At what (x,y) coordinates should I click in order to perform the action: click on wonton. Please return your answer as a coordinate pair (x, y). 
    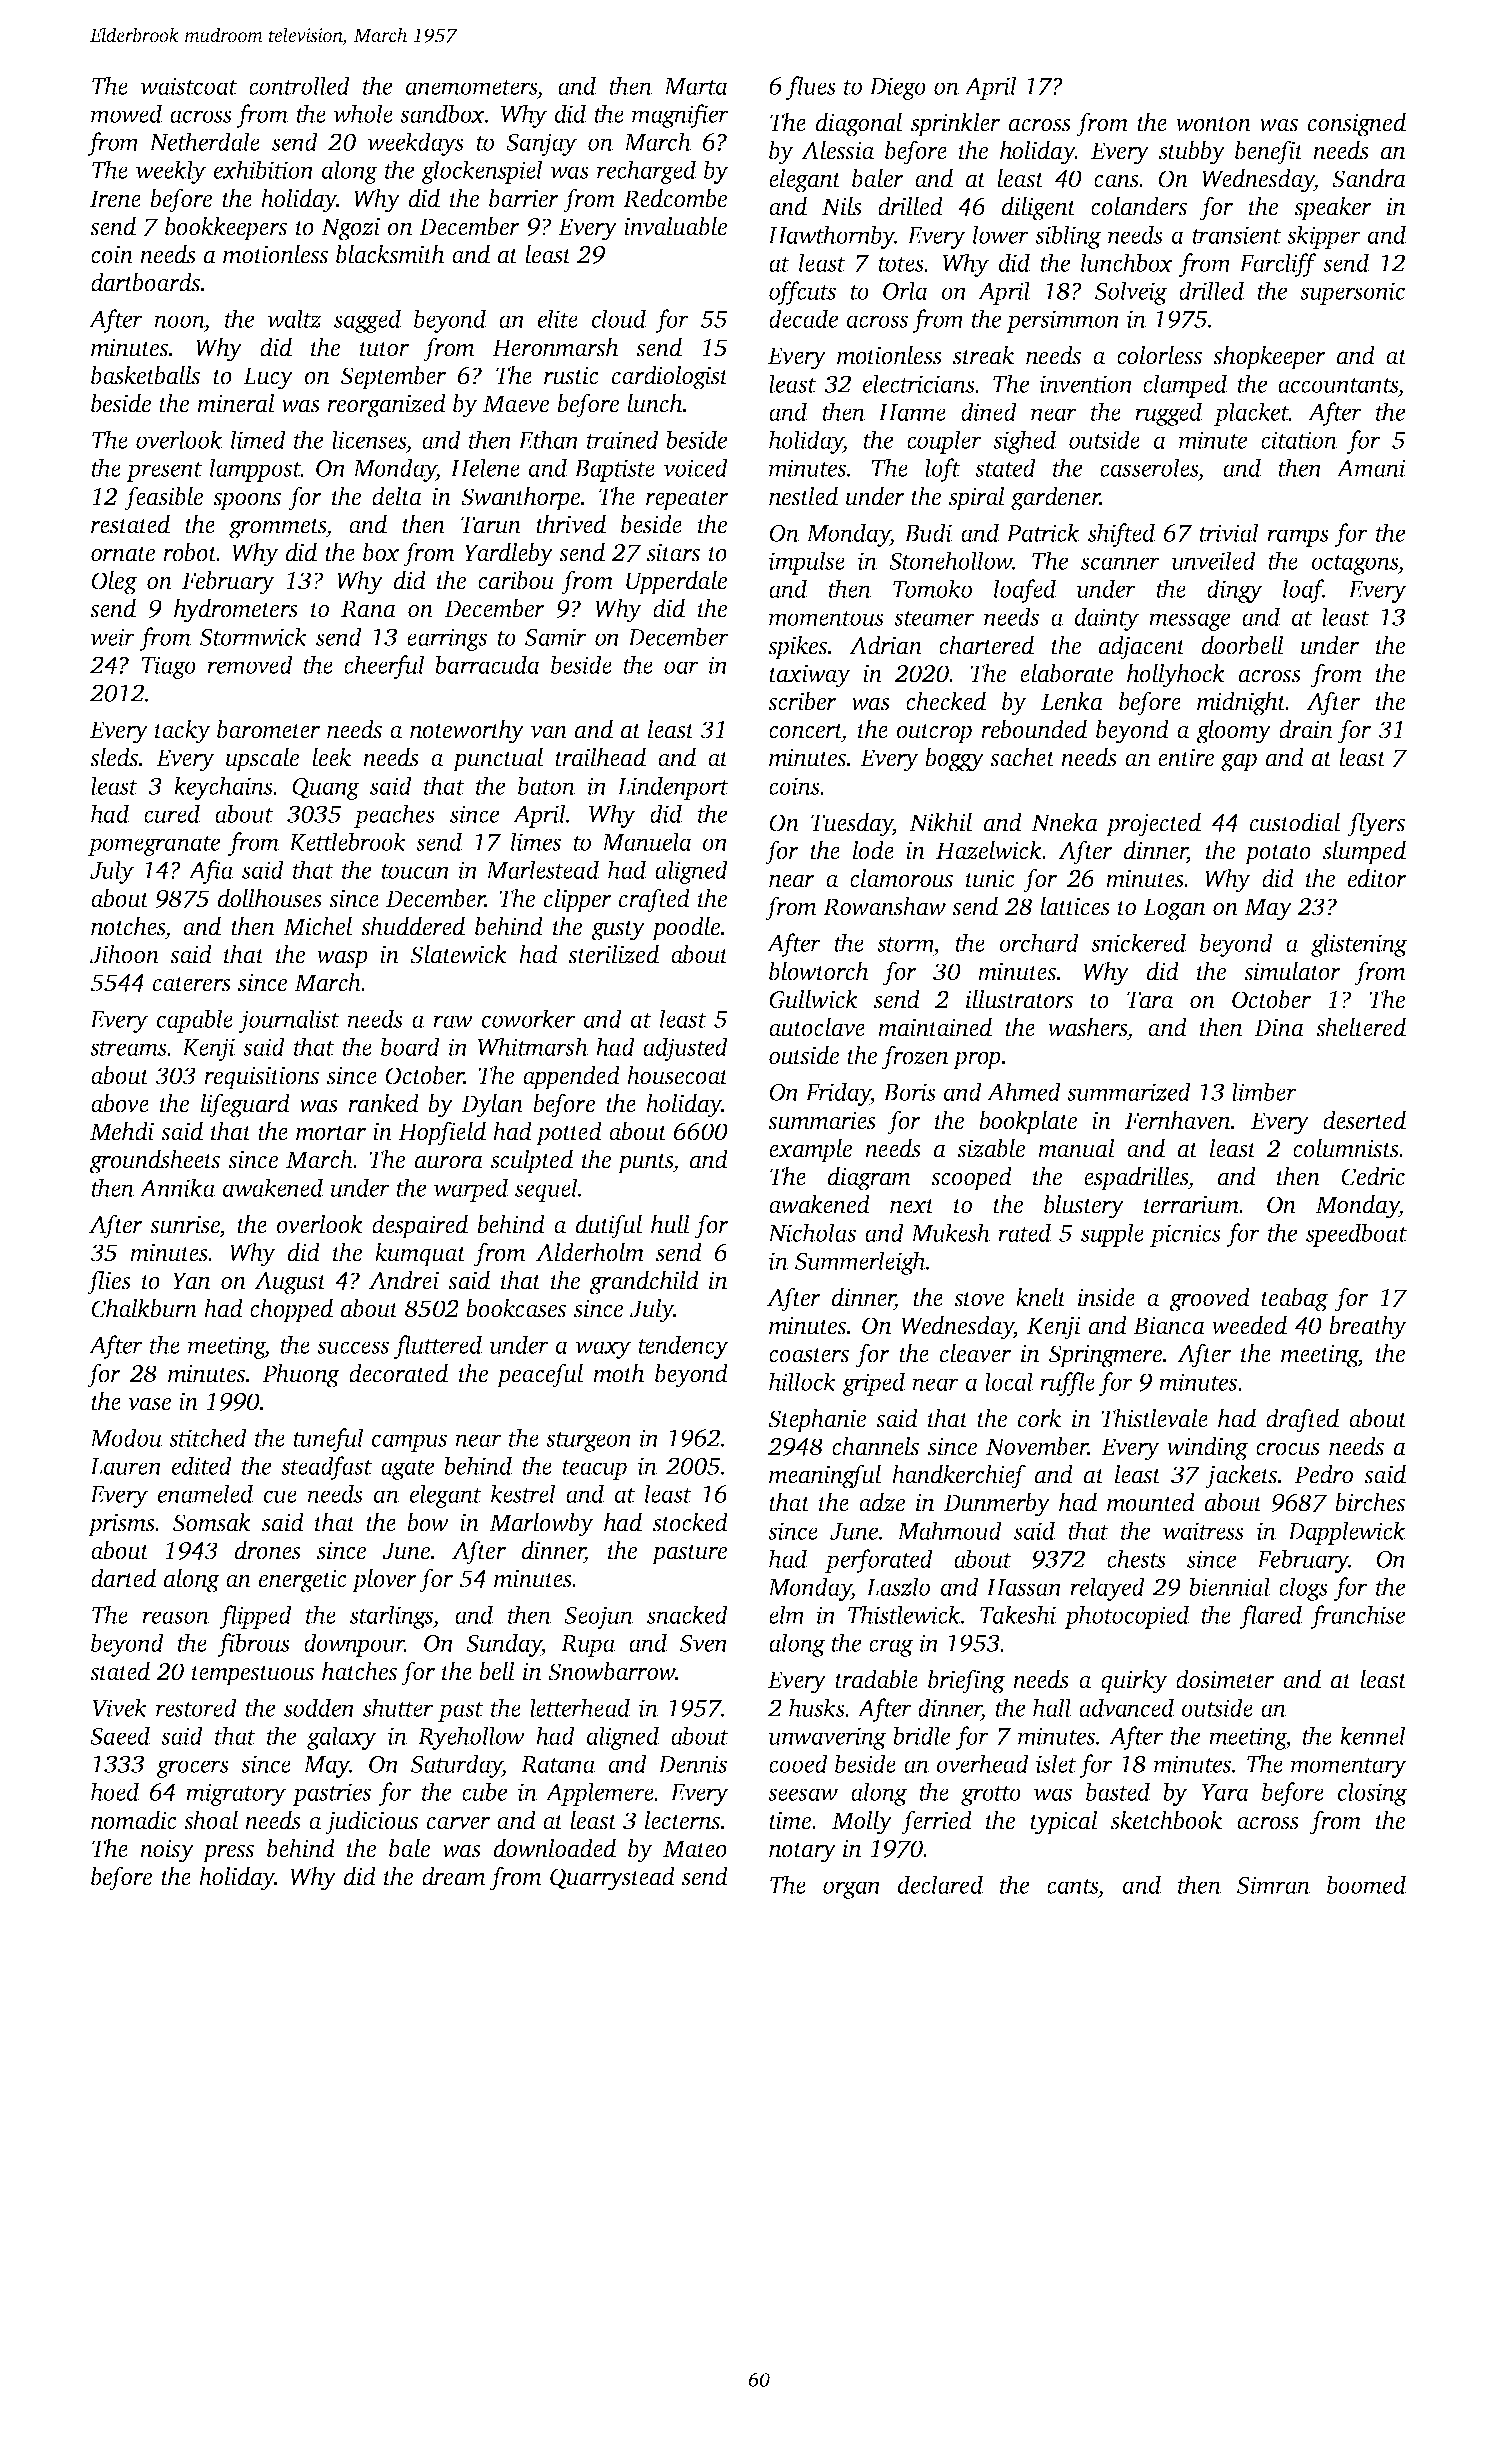
    Looking at the image, I should click on (1213, 124).
